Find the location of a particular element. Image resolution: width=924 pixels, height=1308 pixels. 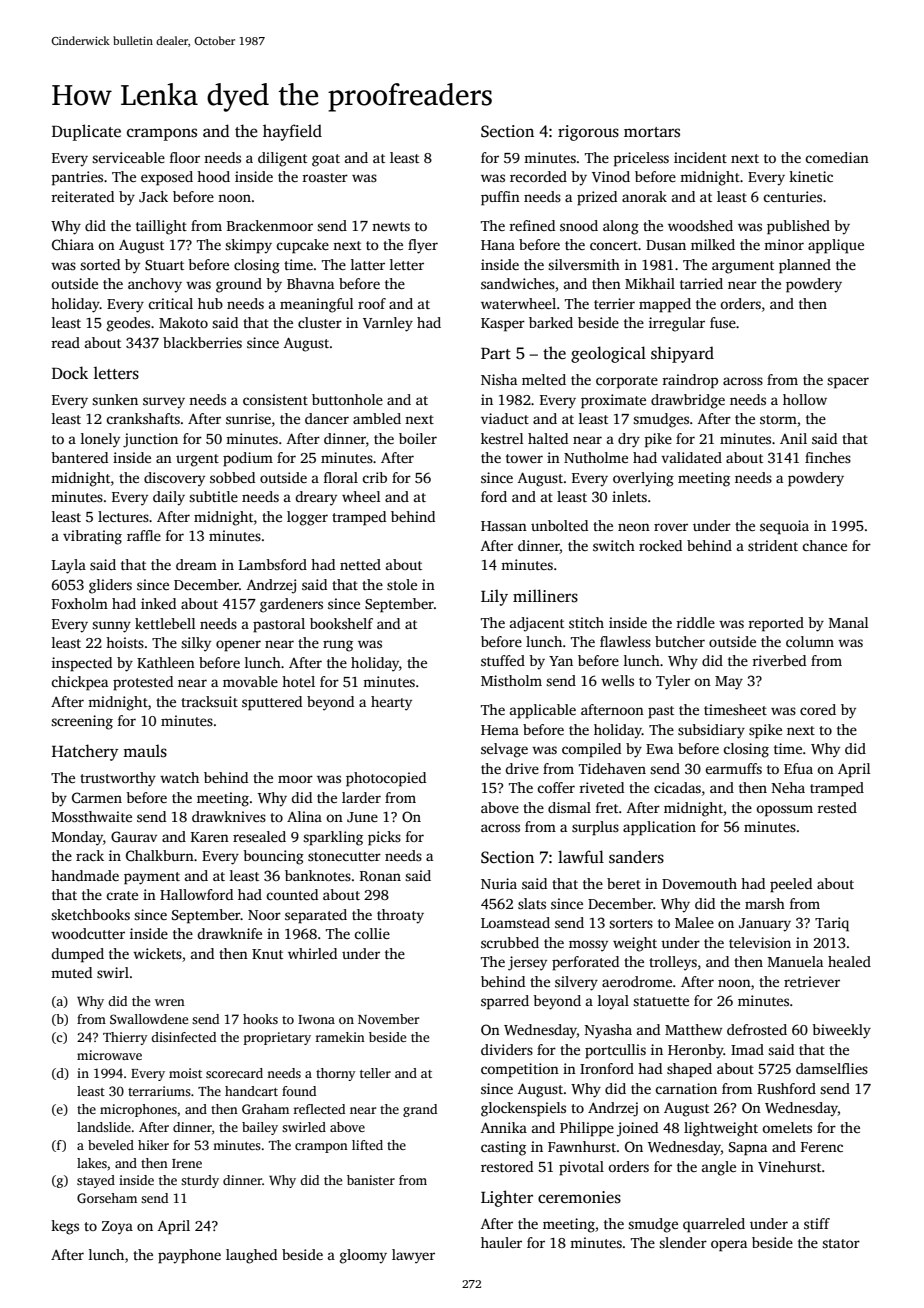

comedian is located at coordinates (837, 157).
